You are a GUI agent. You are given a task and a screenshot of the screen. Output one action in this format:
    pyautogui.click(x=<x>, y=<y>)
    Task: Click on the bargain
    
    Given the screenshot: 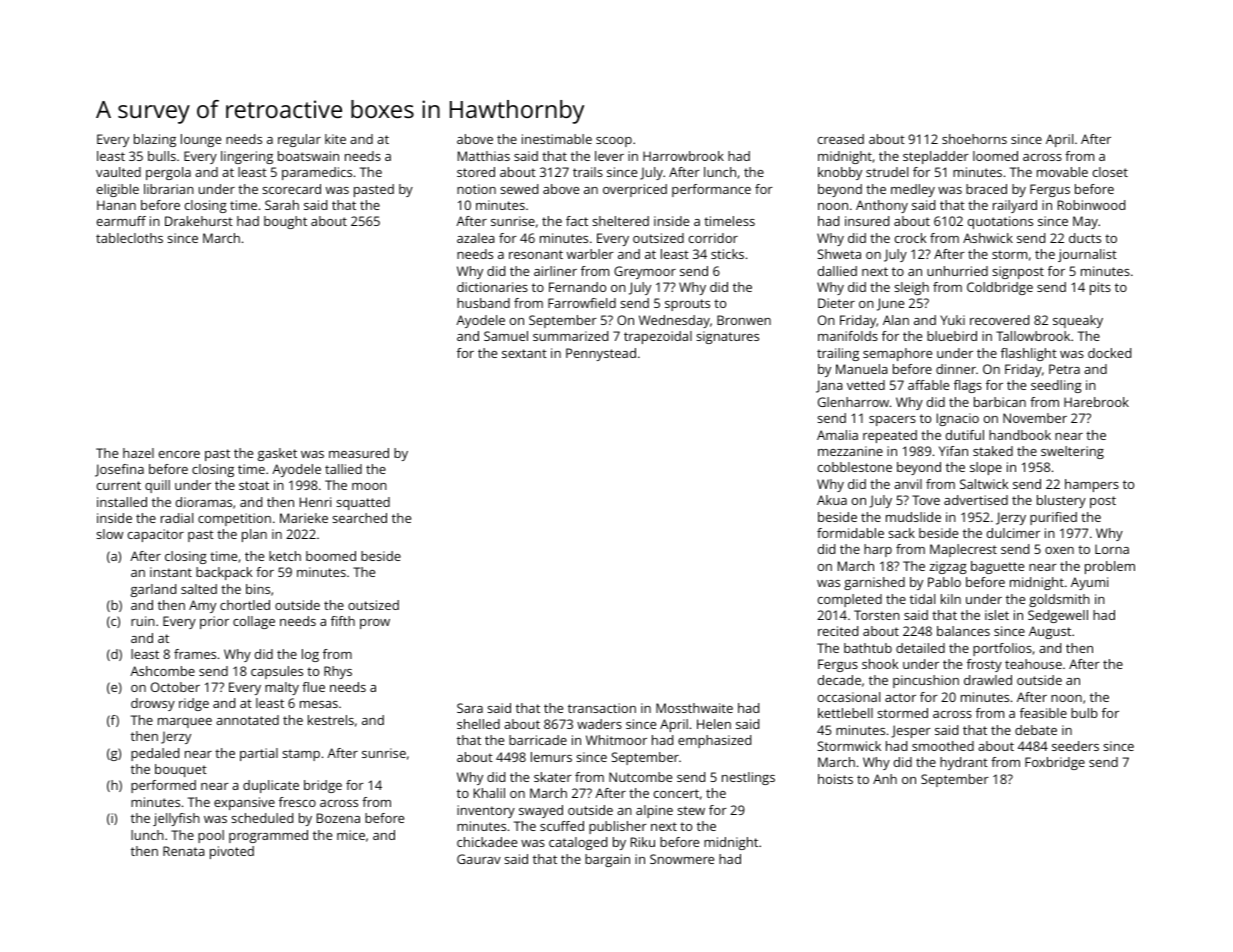 What is the action you would take?
    pyautogui.click(x=607, y=860)
